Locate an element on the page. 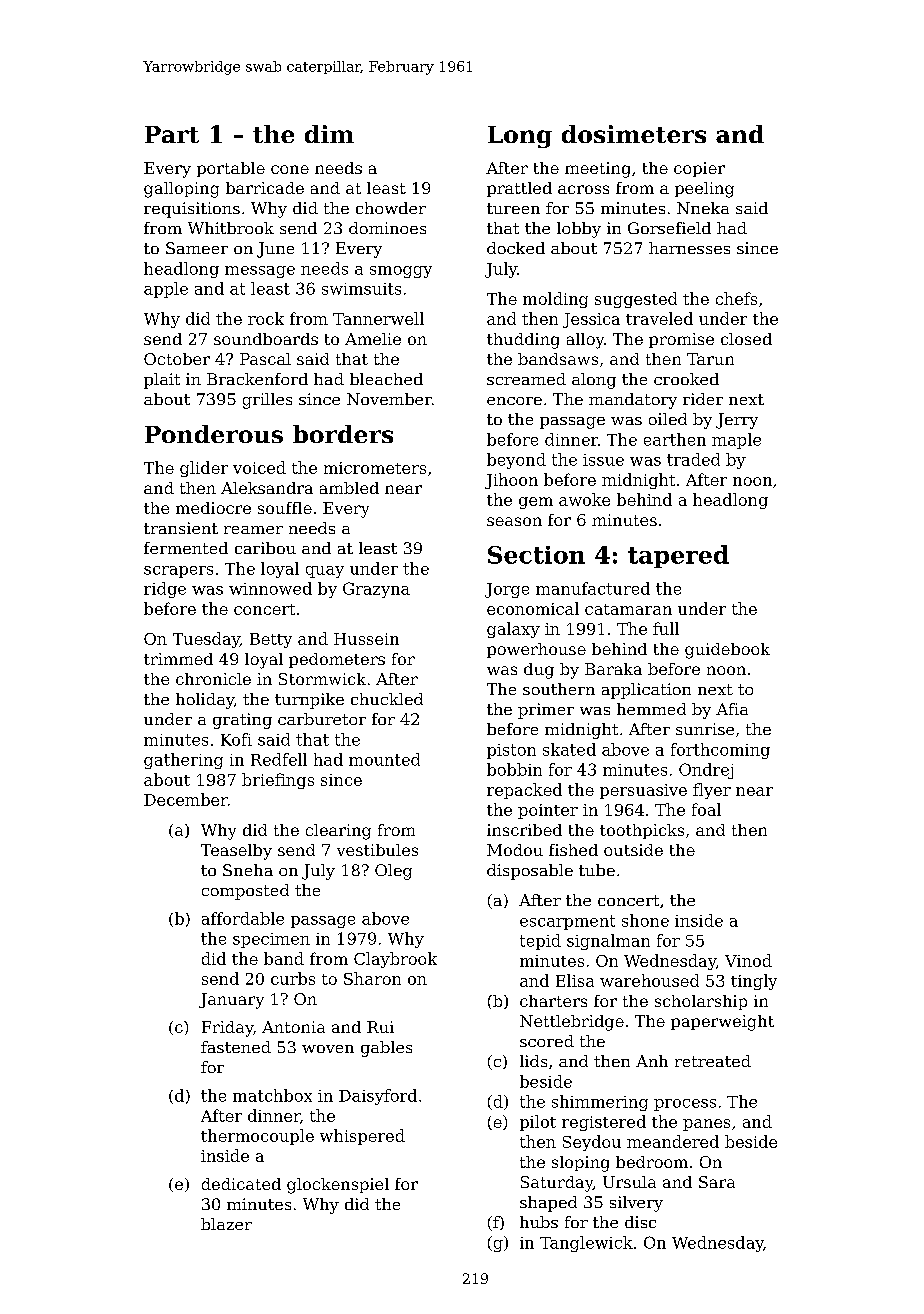  December is located at coordinates (186, 799).
